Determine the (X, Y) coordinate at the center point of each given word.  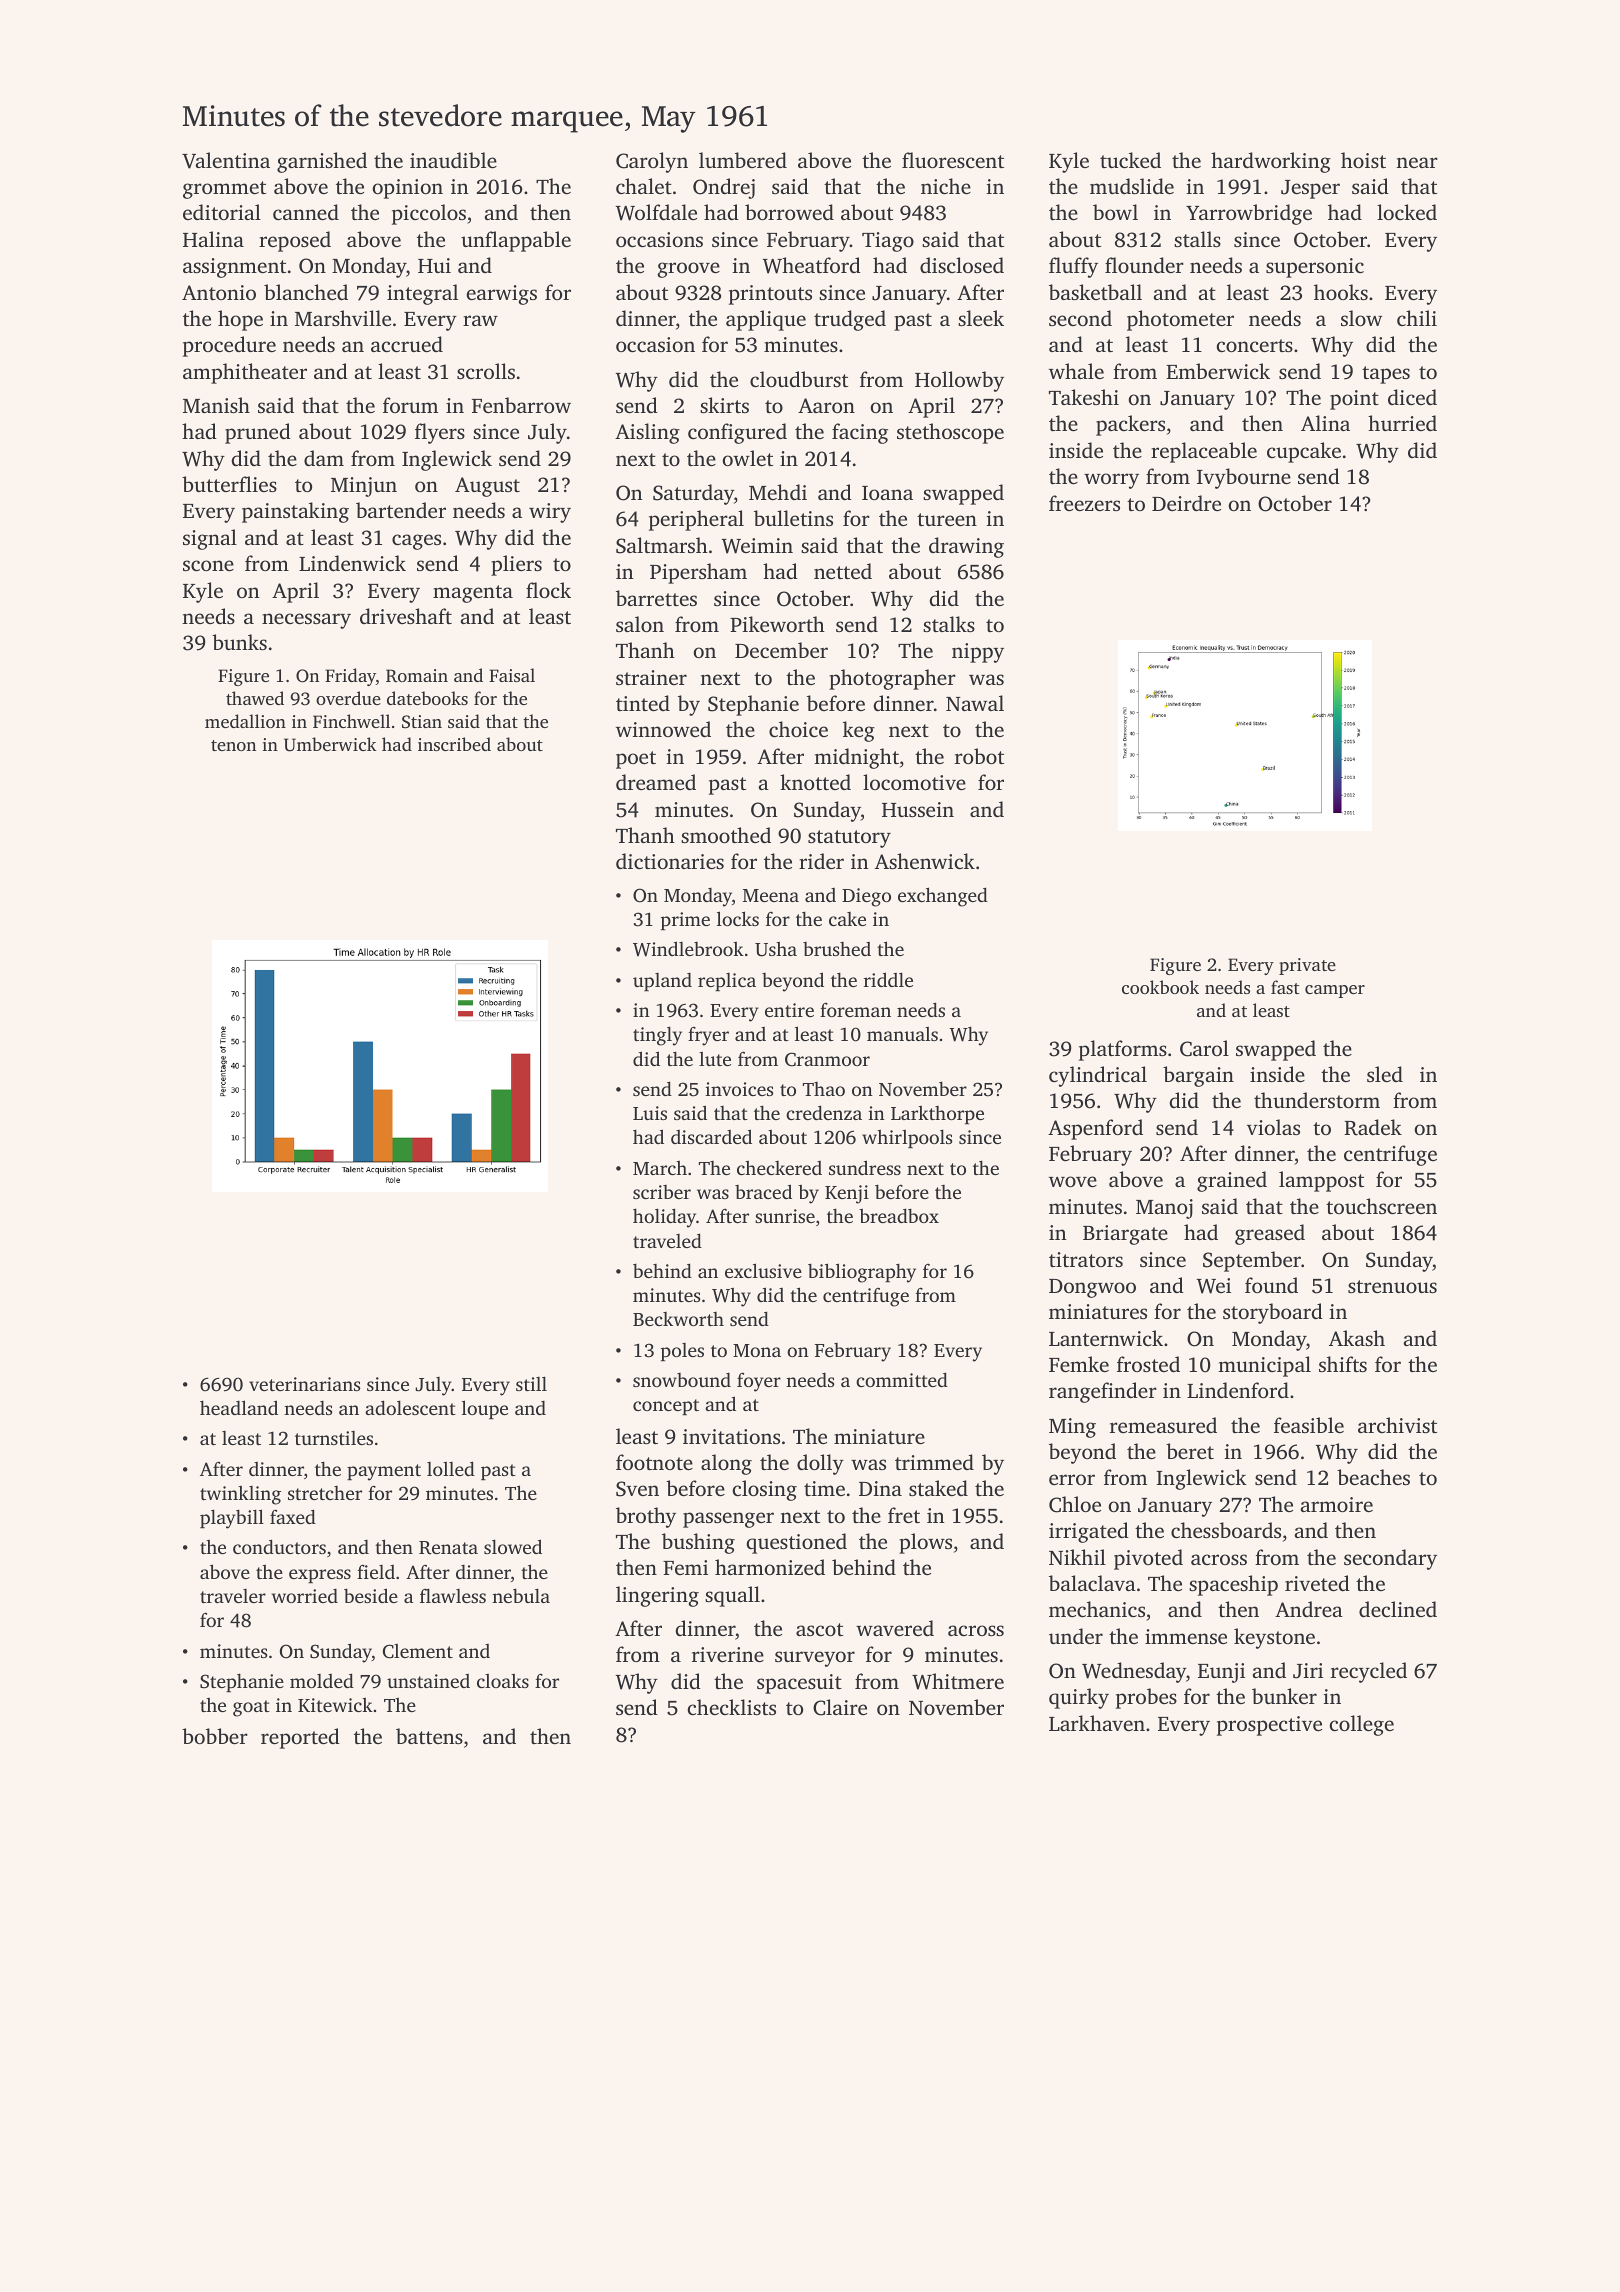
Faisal (512, 675)
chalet (644, 186)
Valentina (226, 160)
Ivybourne (1244, 478)
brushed (837, 949)
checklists (732, 1707)
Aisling (647, 433)
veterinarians (304, 1384)
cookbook (1160, 987)
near (1417, 162)
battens (429, 1736)
